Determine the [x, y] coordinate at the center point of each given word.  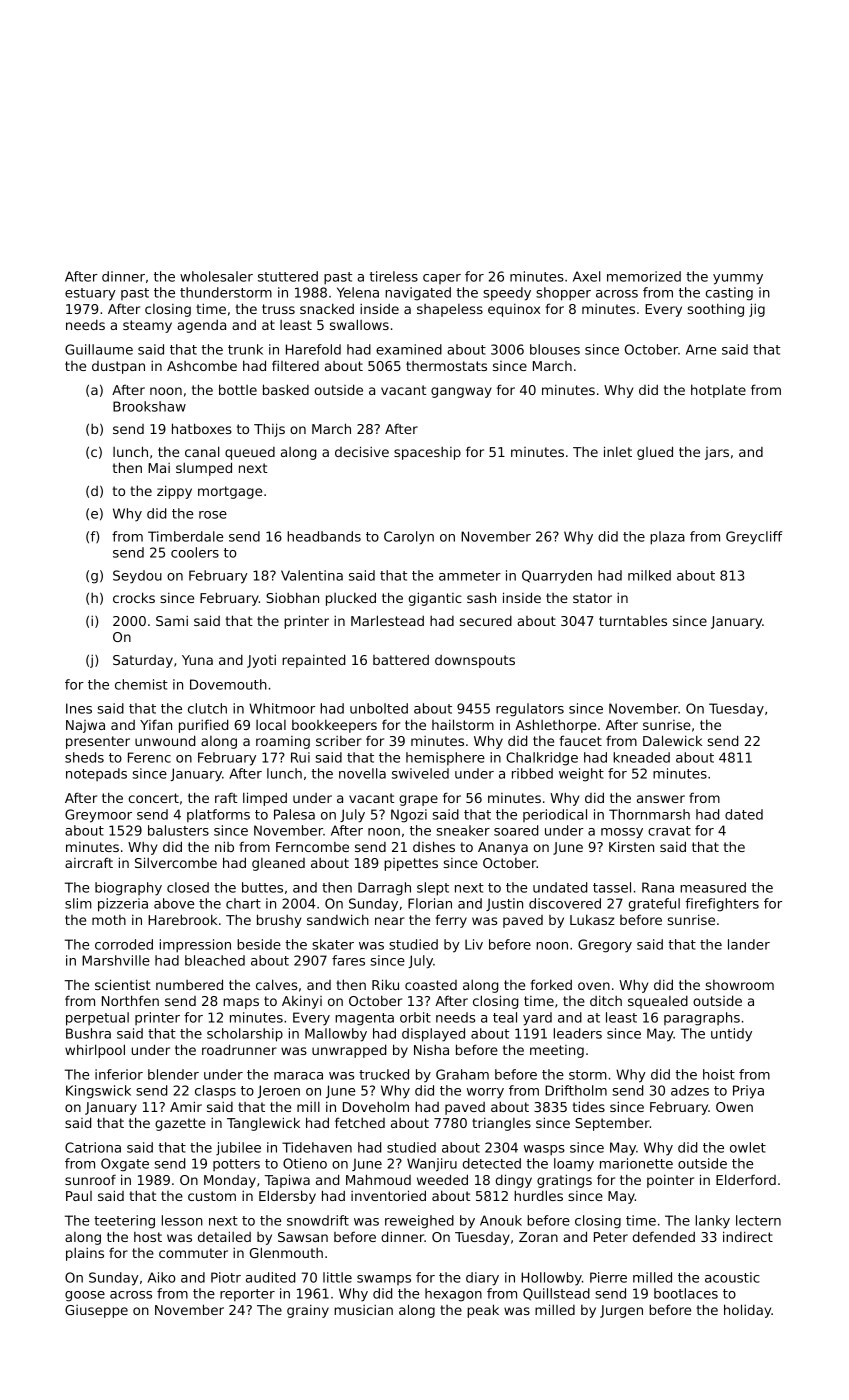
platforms [218, 815]
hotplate [718, 391]
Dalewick [672, 740]
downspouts [475, 661]
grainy [308, 1311]
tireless [394, 276]
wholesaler [216, 276]
